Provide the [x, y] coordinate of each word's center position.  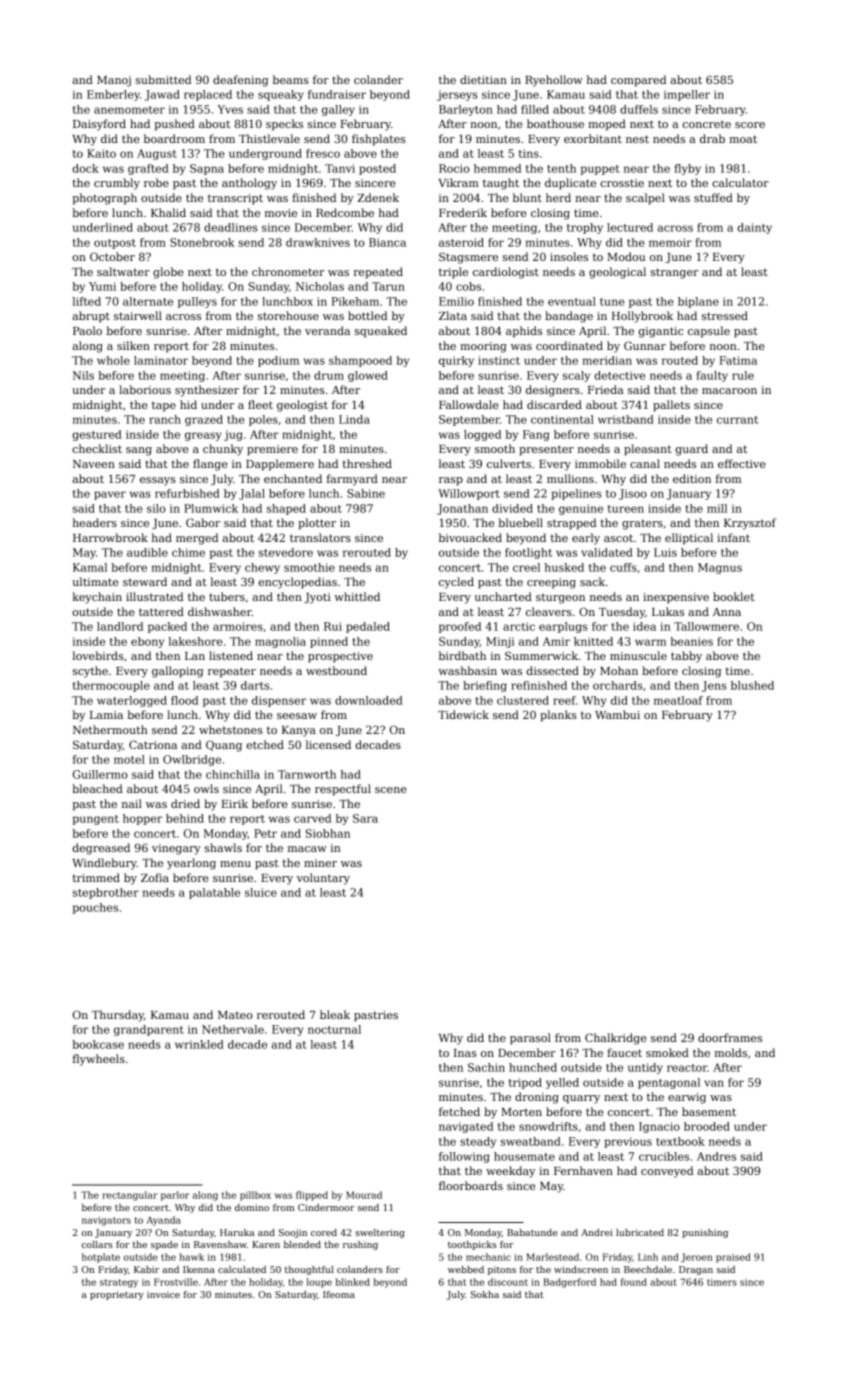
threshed [367, 463]
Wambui [617, 714]
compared [638, 81]
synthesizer [207, 391]
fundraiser [337, 94]
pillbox [255, 1196]
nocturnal [334, 1029]
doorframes [730, 1037]
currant [738, 420]
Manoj [114, 81]
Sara [365, 818]
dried [185, 803]
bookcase [98, 1044]
